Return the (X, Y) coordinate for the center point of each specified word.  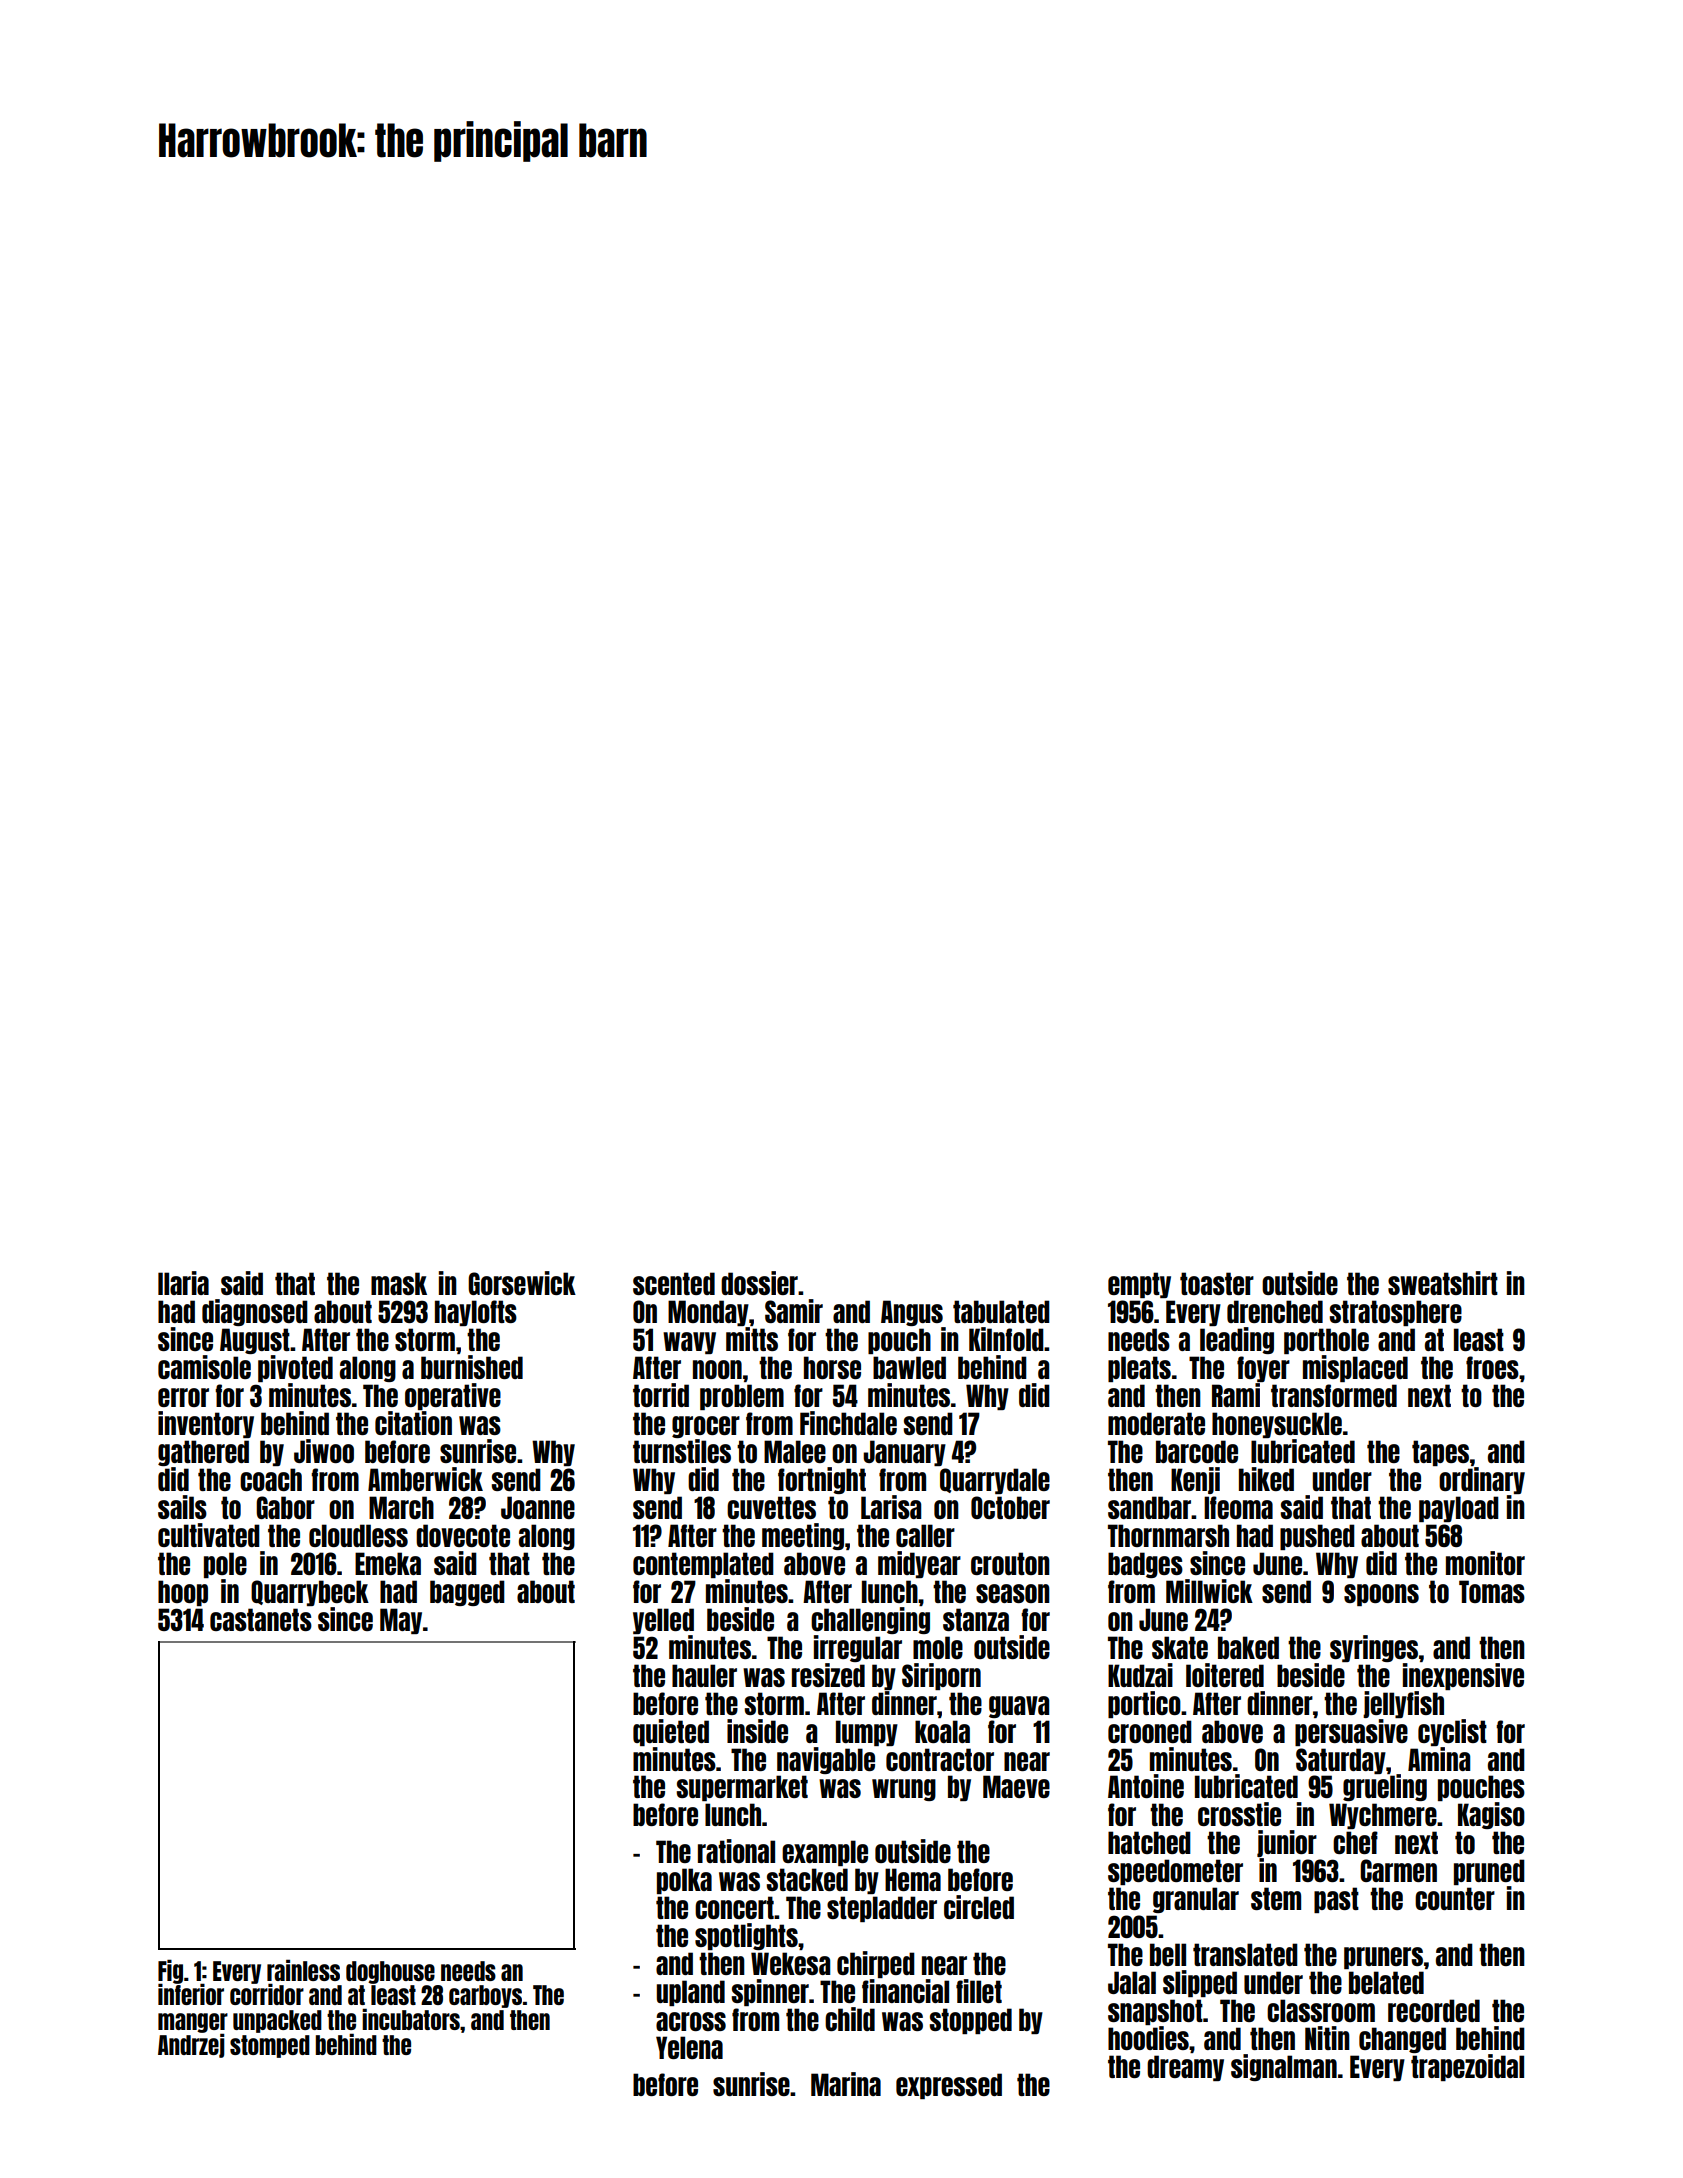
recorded (1434, 2010)
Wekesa (790, 1963)
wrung (904, 1790)
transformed (1334, 1395)
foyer (1263, 1369)
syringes (1374, 1648)
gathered (203, 1453)
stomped (270, 2046)
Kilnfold (1006, 1339)
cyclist (1452, 1732)
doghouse (390, 1972)
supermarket (742, 1788)
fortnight (822, 1480)
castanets (261, 1619)
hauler (704, 1675)
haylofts (476, 1313)
